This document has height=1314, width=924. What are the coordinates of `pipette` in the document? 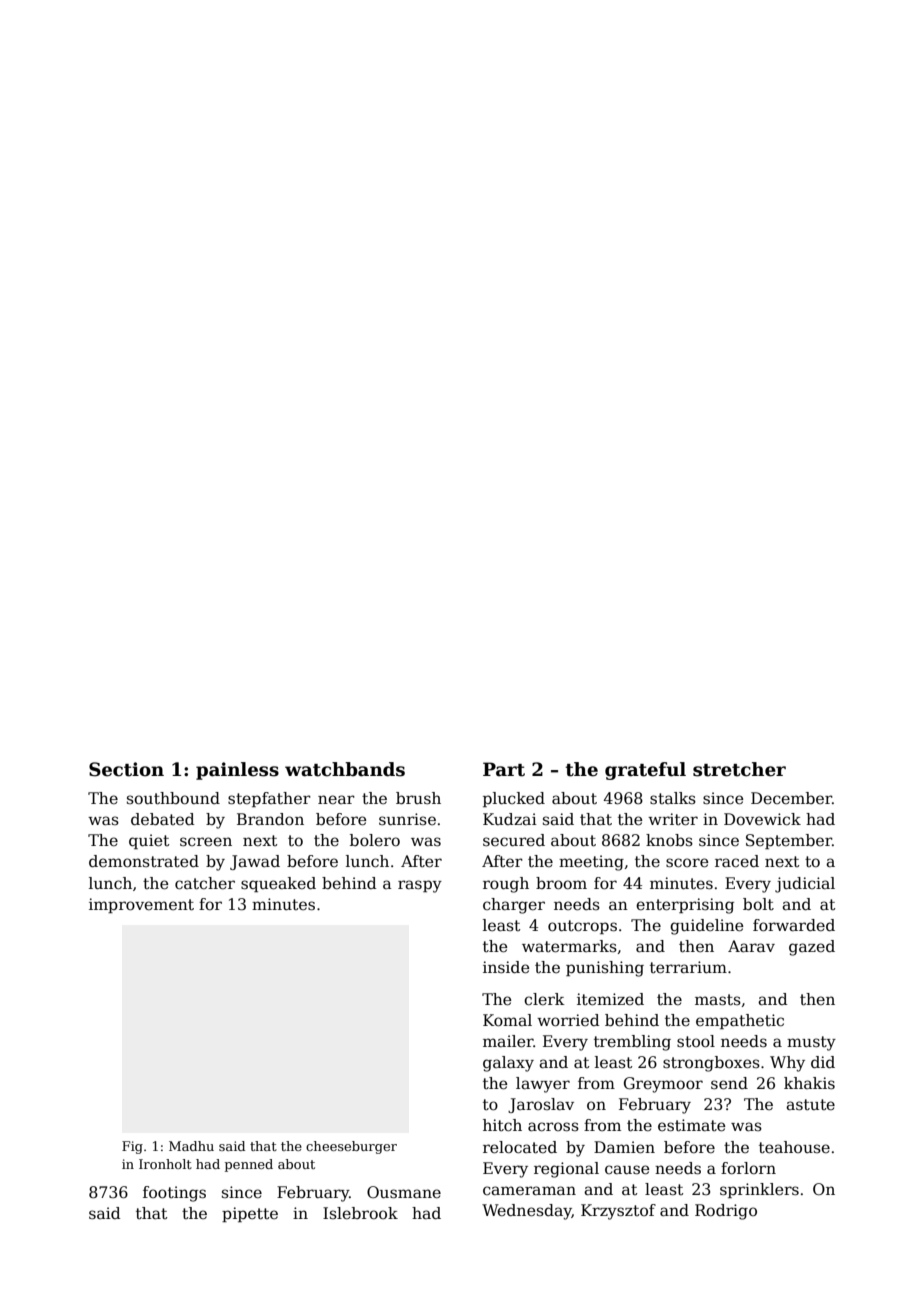 It's located at (250, 1214).
